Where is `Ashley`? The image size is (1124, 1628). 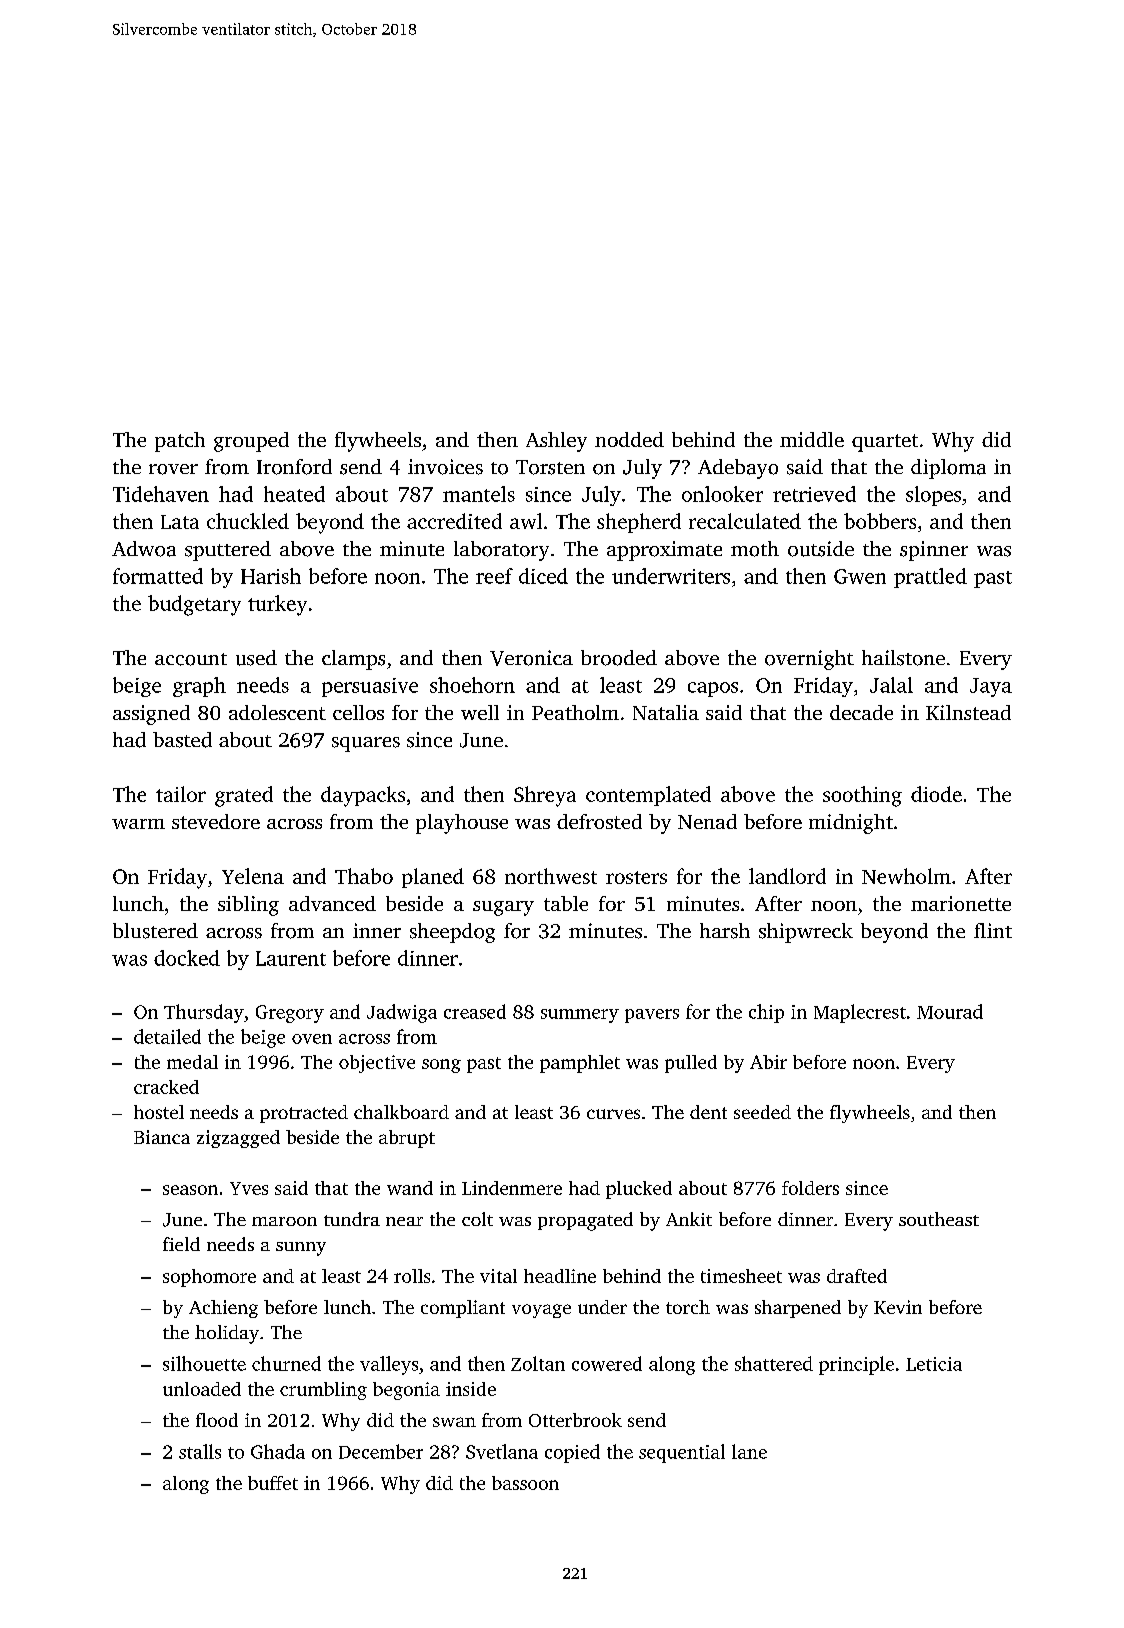 Ashley is located at coordinates (556, 442).
